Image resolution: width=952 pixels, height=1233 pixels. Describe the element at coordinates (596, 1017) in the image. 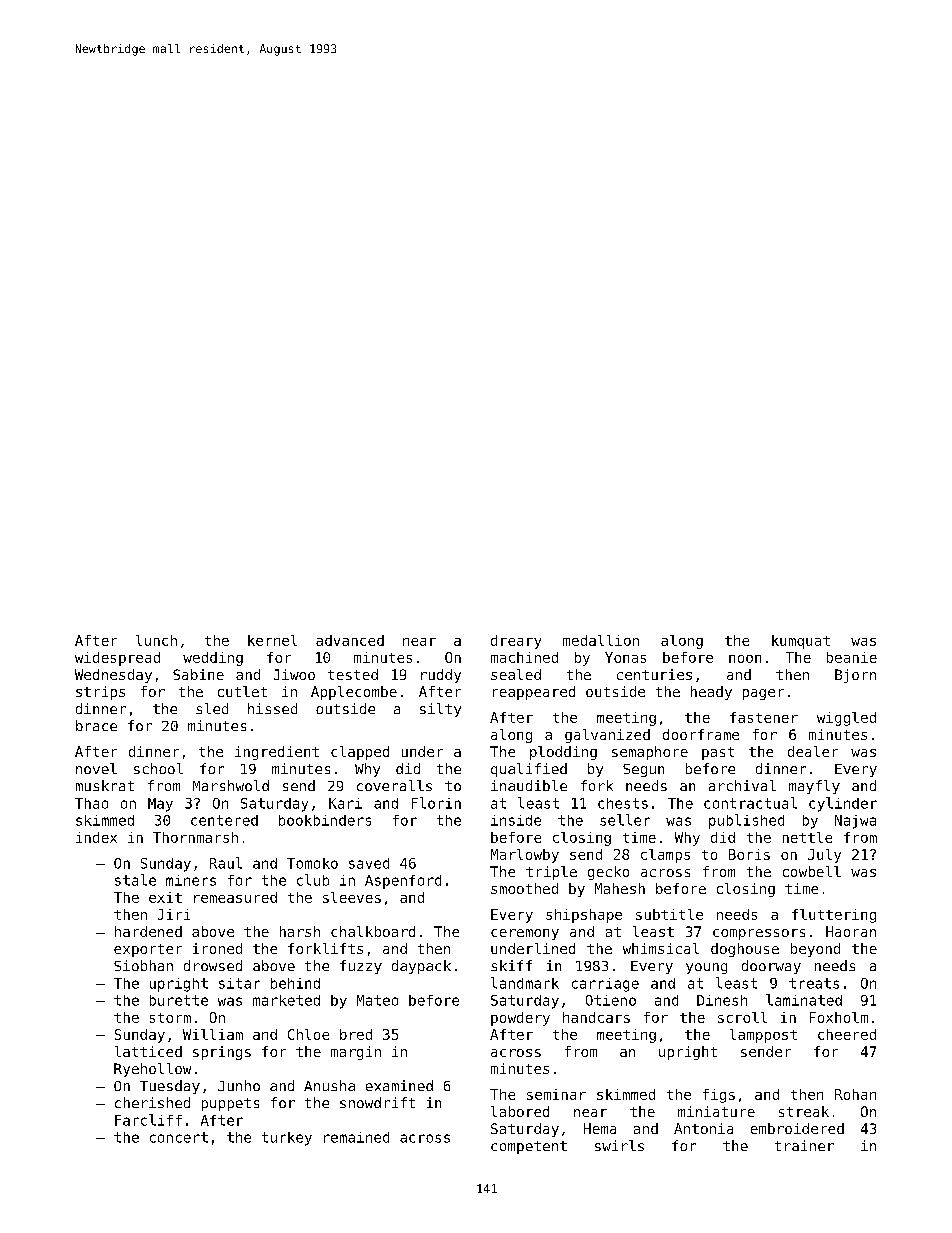

I see `handcars` at that location.
